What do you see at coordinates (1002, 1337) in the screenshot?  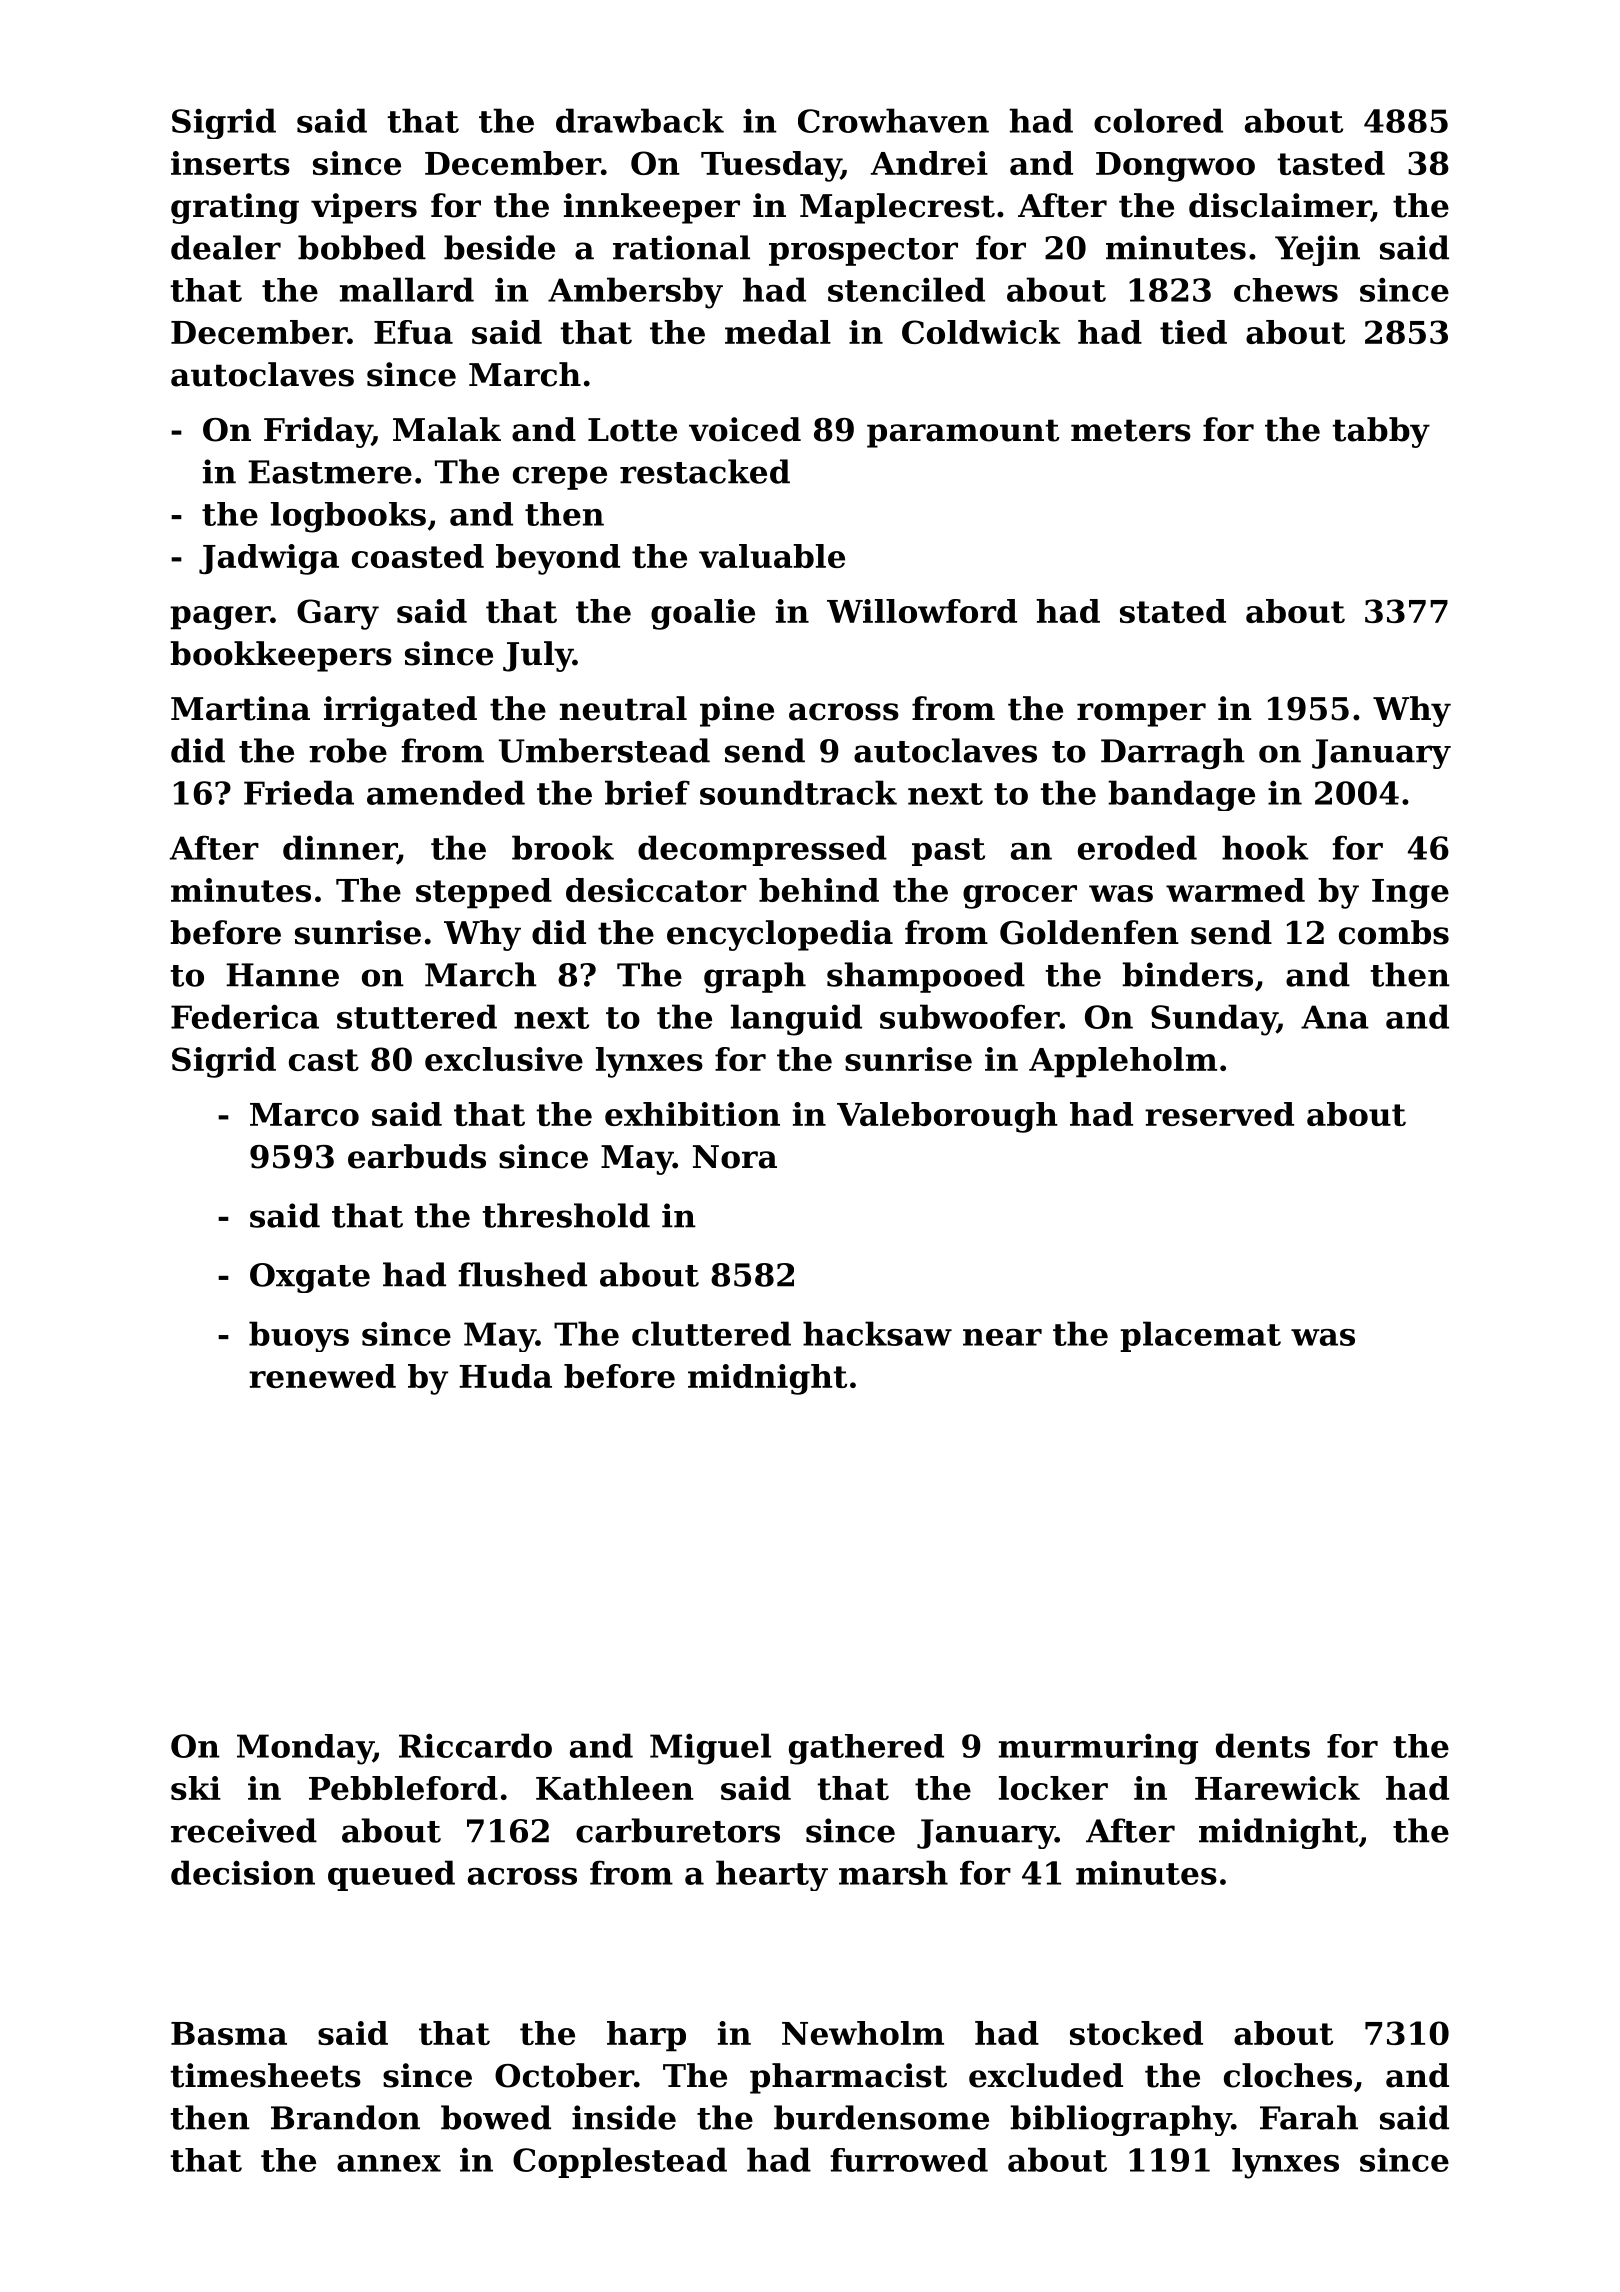 I see `near` at bounding box center [1002, 1337].
